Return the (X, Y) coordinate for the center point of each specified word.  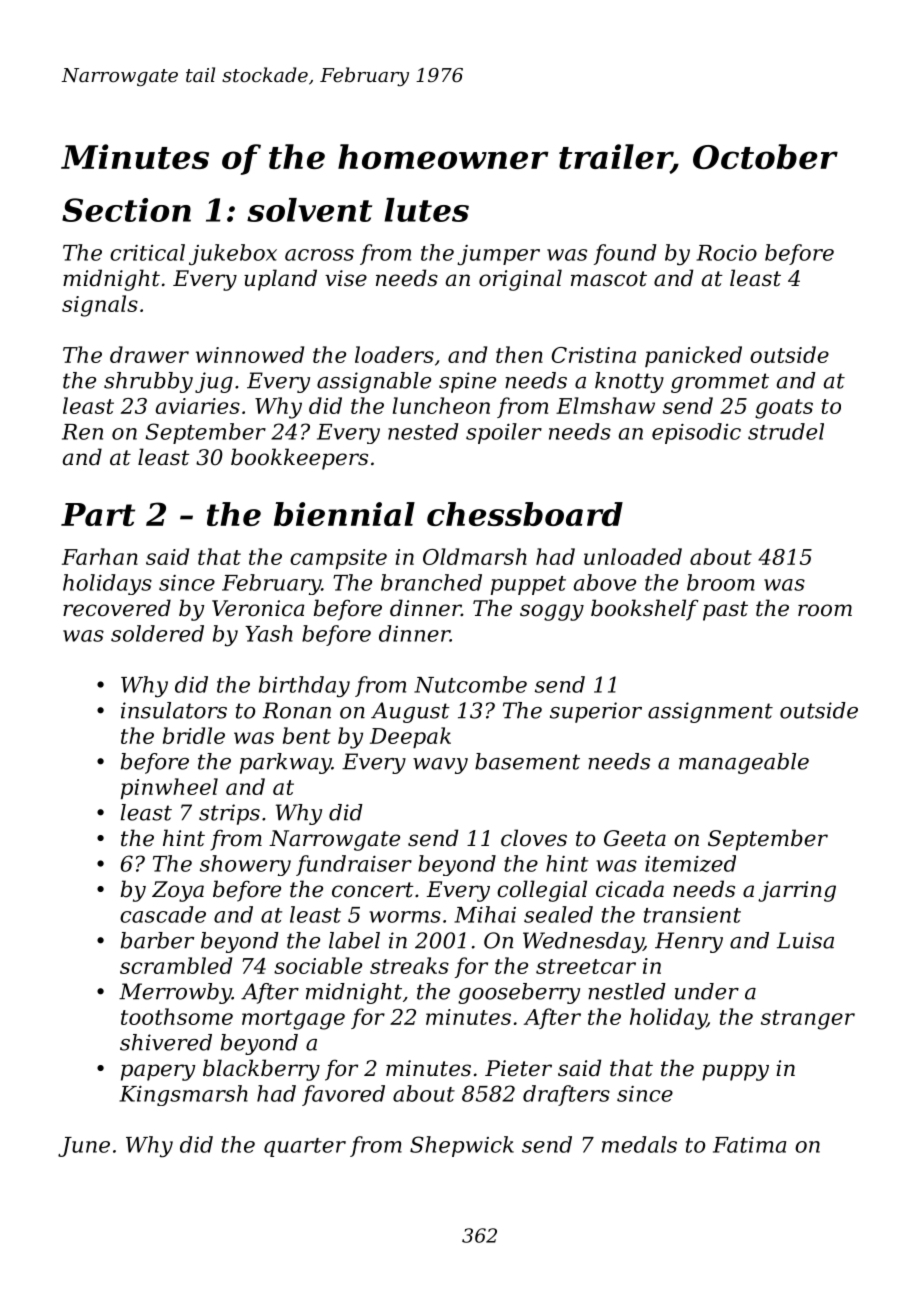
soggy (552, 612)
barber (157, 940)
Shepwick (462, 1146)
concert (373, 890)
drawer (149, 354)
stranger (808, 1020)
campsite (338, 559)
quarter (305, 1147)
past (725, 611)
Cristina (594, 355)
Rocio (726, 253)
